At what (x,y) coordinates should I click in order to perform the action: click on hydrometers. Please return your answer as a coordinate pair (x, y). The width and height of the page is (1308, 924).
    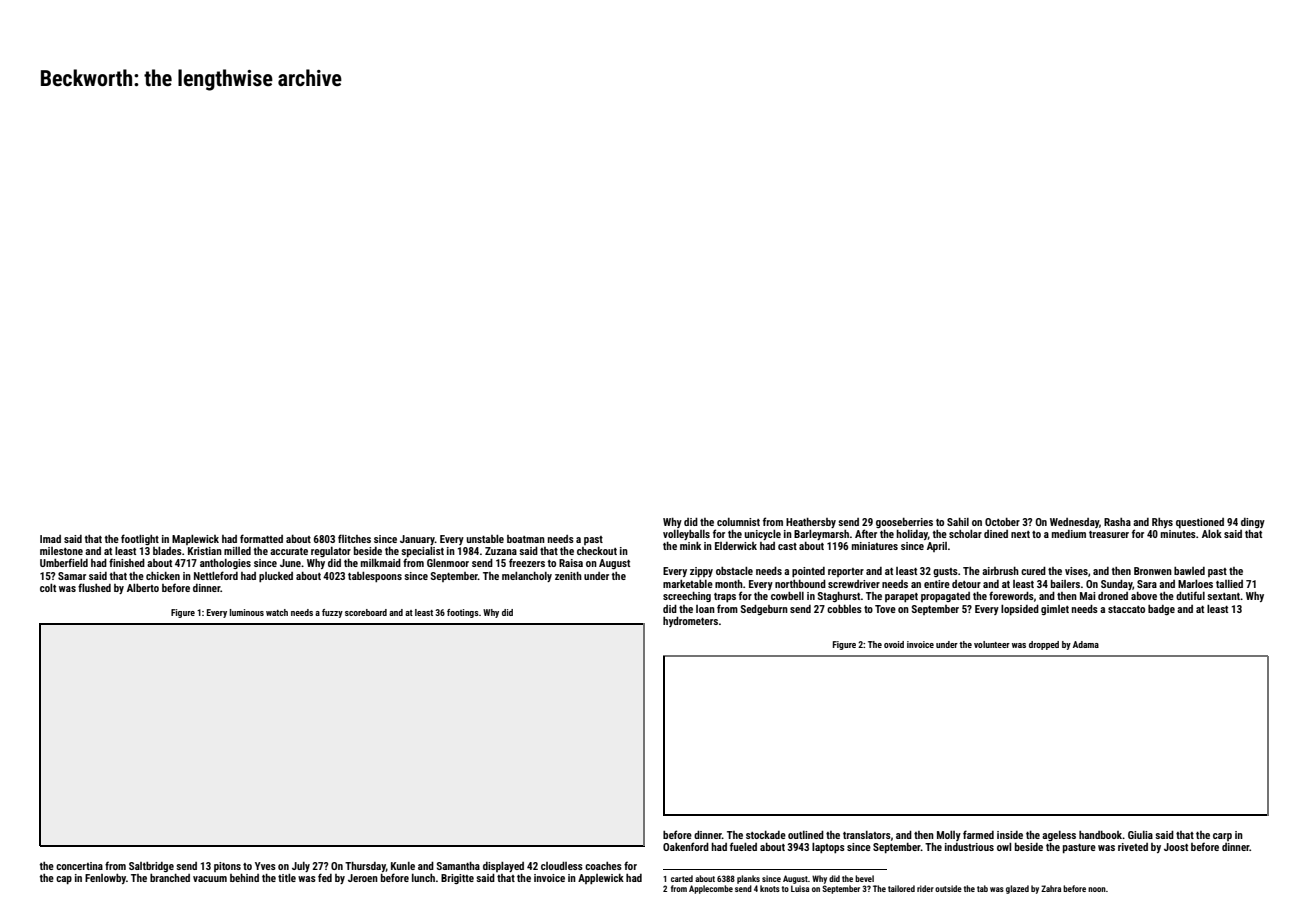
    Looking at the image, I should click on (690, 622).
